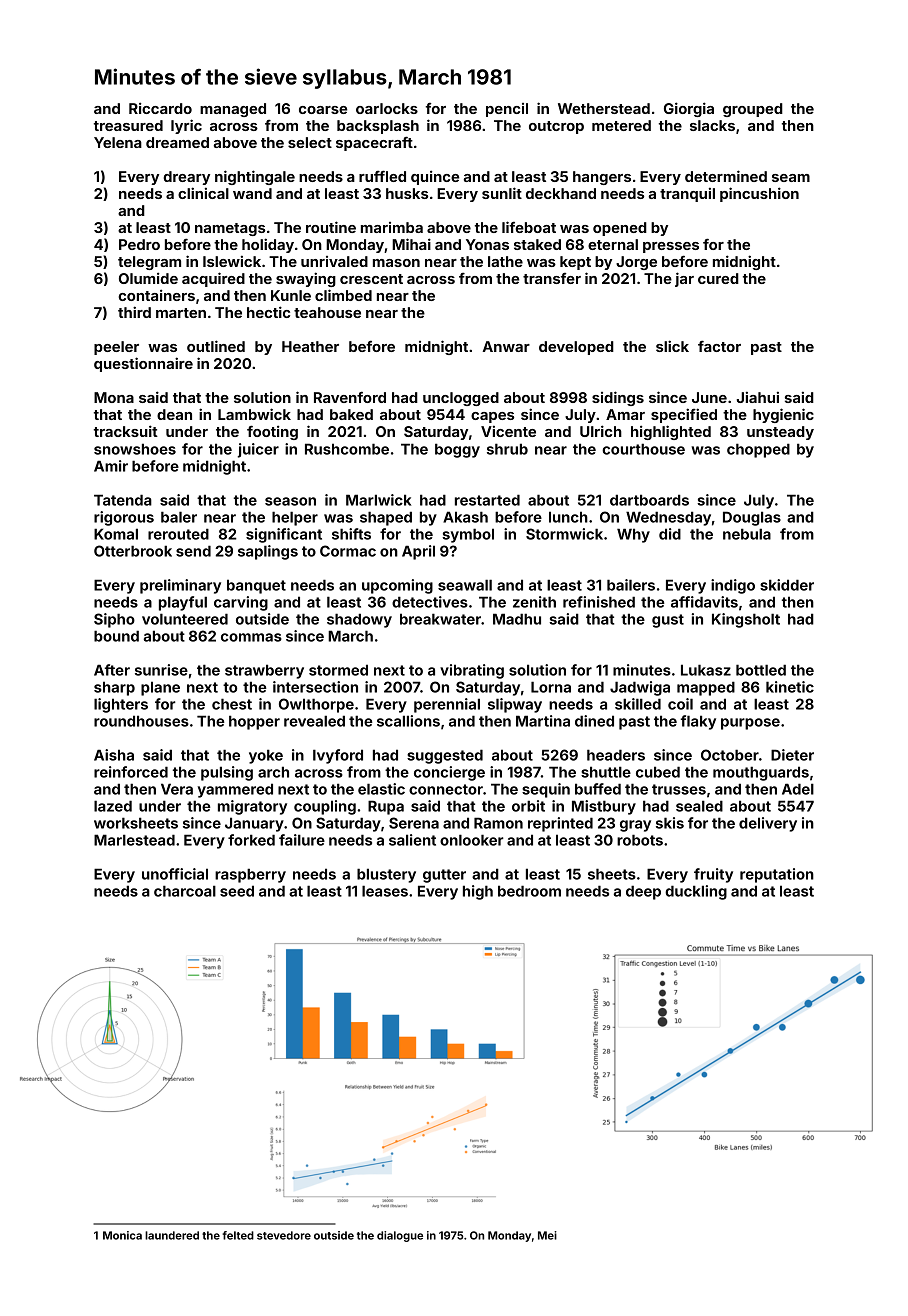 The image size is (908, 1316). Describe the element at coordinates (547, 1235) in the screenshot. I see `Mei` at that location.
